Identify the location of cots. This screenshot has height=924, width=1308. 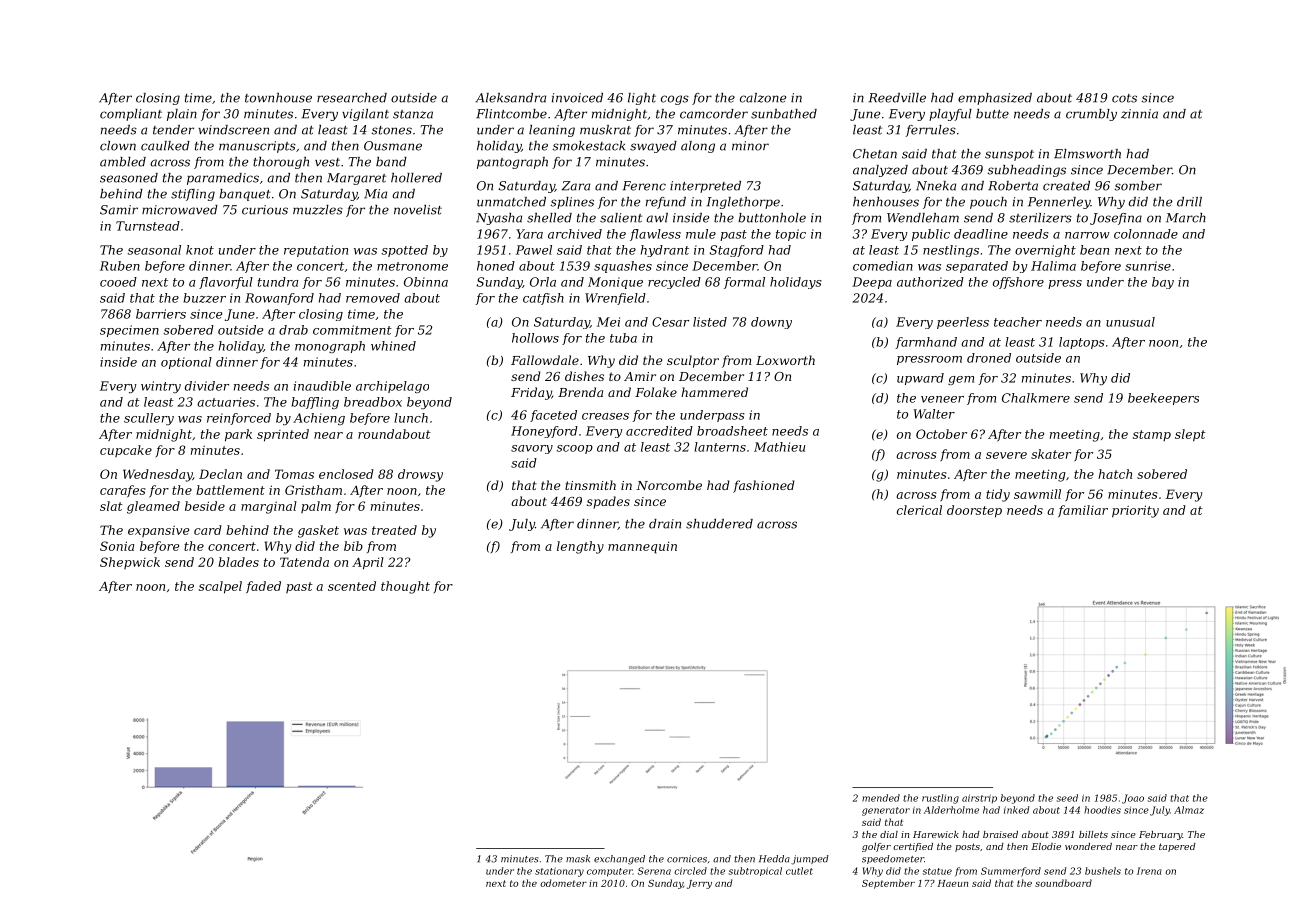
(1124, 98).
